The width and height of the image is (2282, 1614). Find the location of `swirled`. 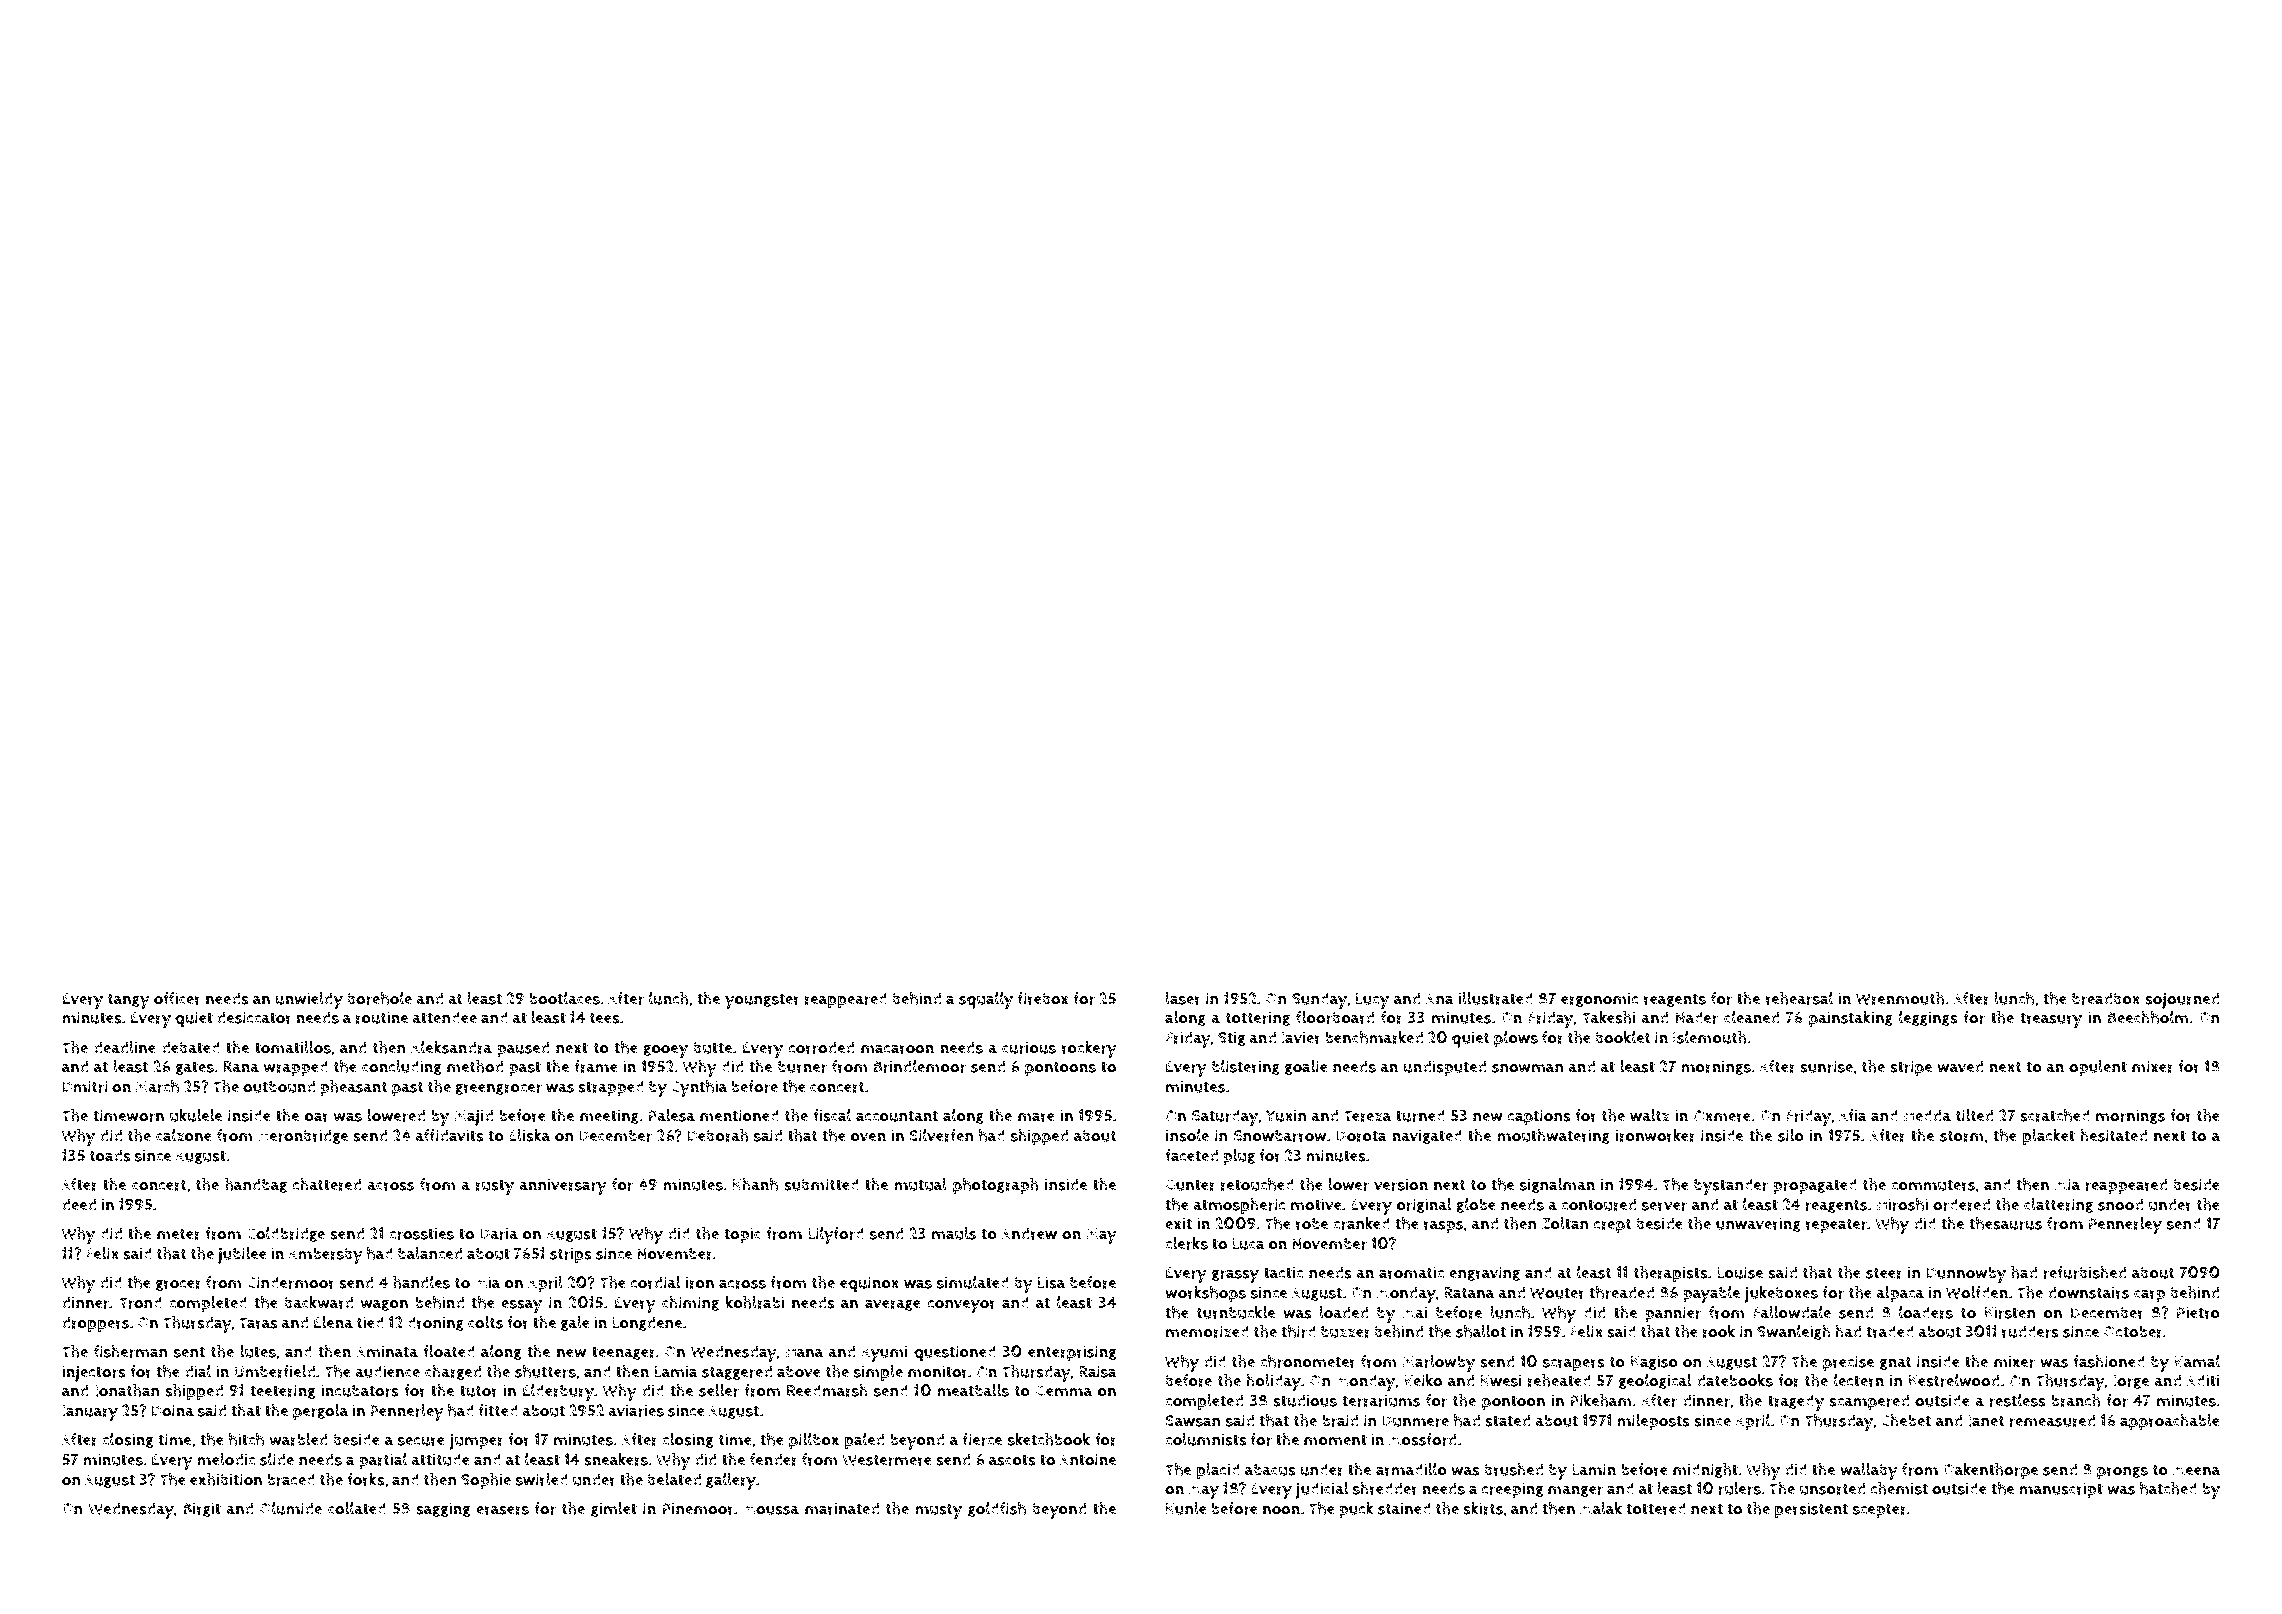

swirled is located at coordinates (542, 1479).
